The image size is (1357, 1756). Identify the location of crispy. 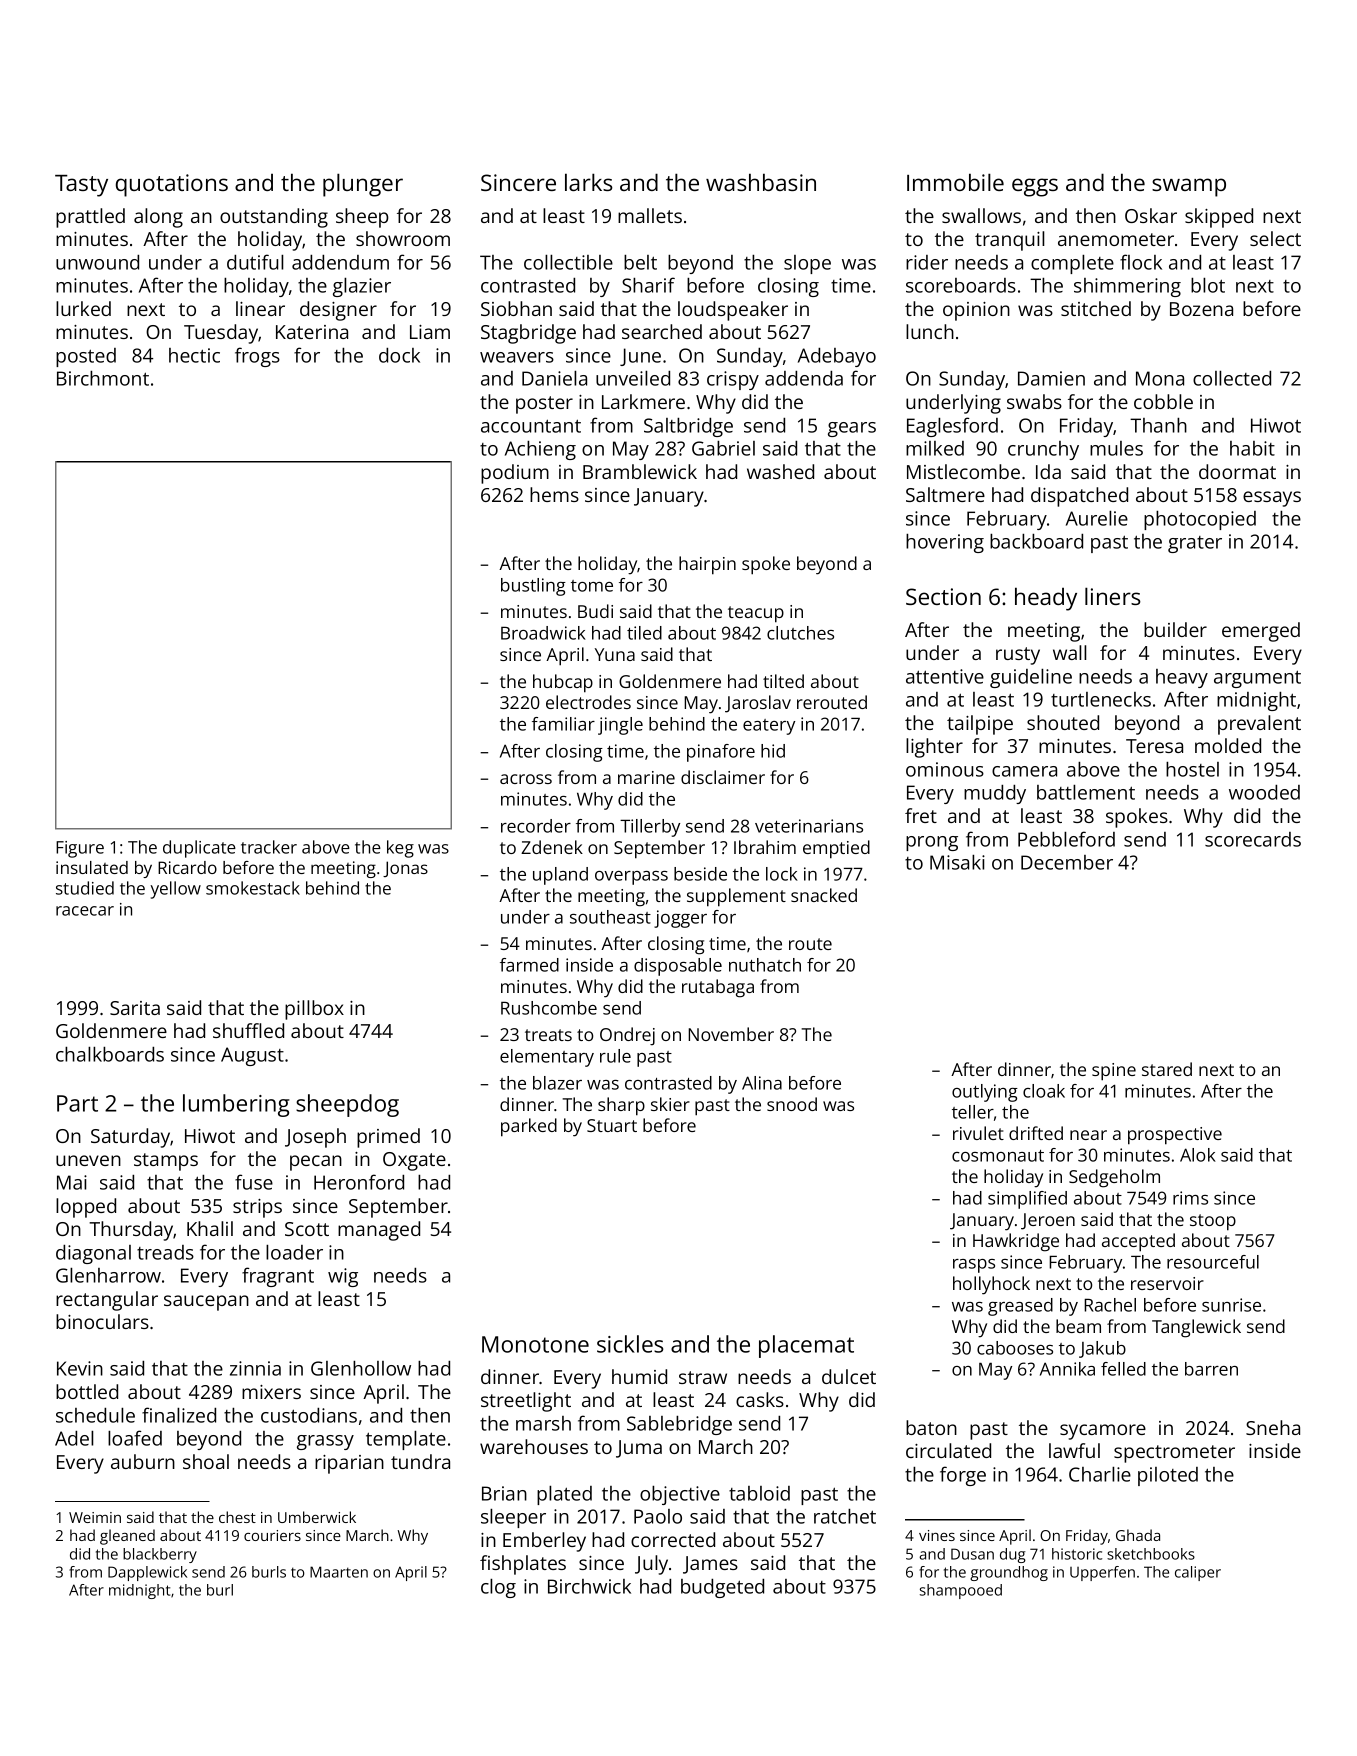
(733, 380).
